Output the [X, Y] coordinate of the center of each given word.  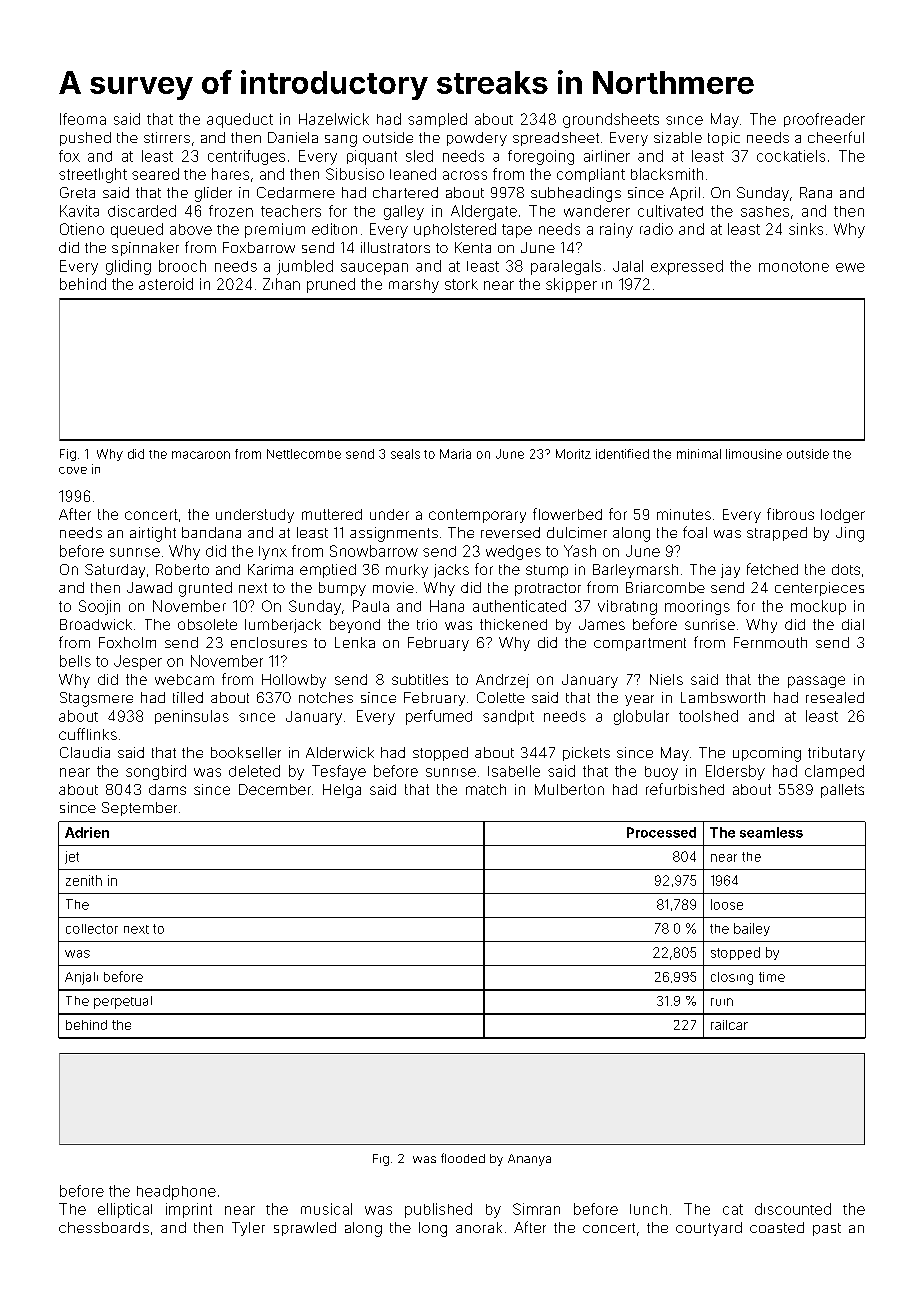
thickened [513, 624]
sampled [437, 120]
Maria [455, 454]
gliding [128, 267]
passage [816, 682]
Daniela [293, 137]
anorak [479, 1227]
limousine [754, 454]
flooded [463, 1158]
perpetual [123, 1002]
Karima [270, 569]
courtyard [709, 1229]
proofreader [824, 120]
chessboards [104, 1227]
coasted [777, 1227]
